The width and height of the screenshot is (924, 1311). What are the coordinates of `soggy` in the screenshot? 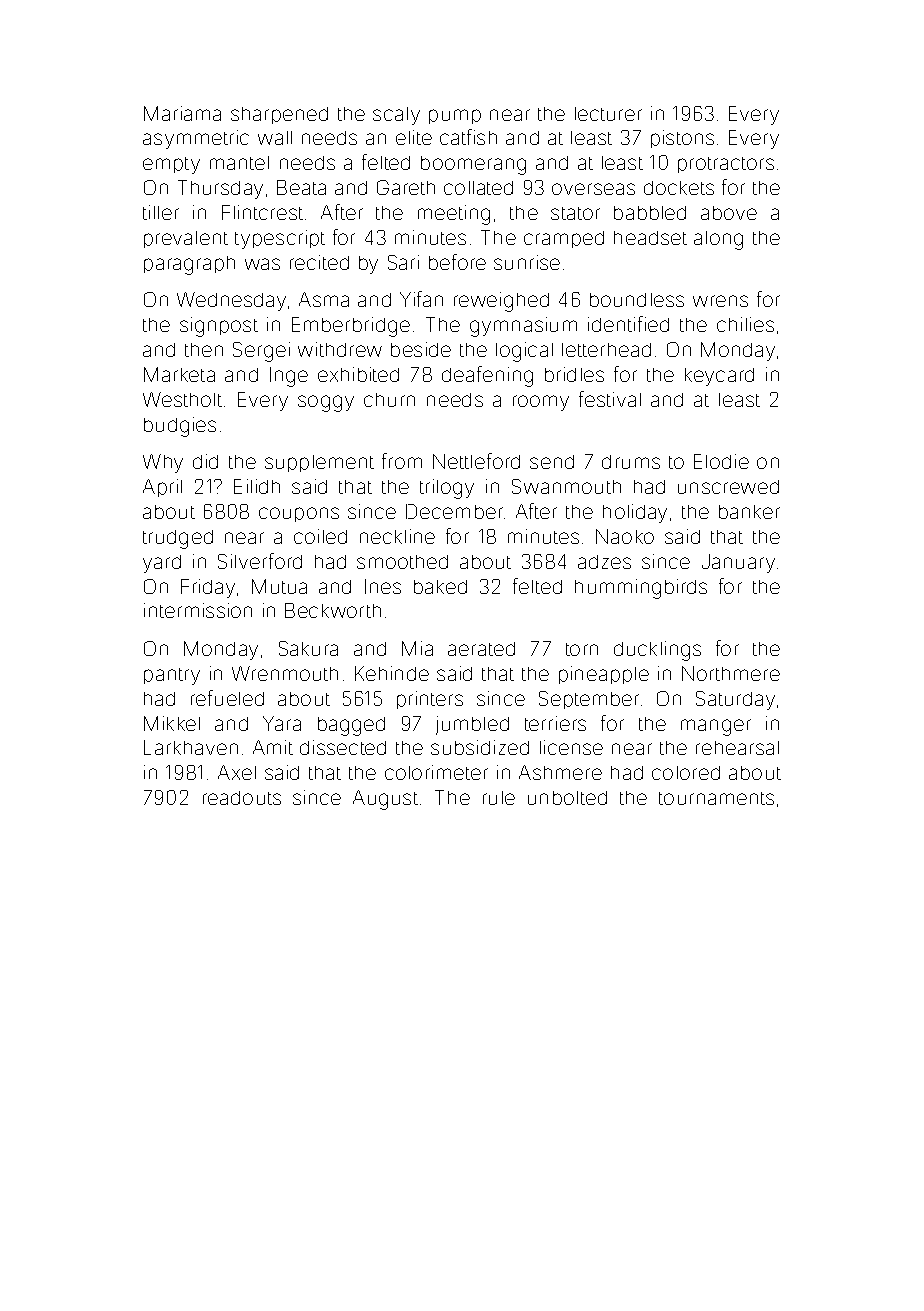 It's located at (326, 403).
